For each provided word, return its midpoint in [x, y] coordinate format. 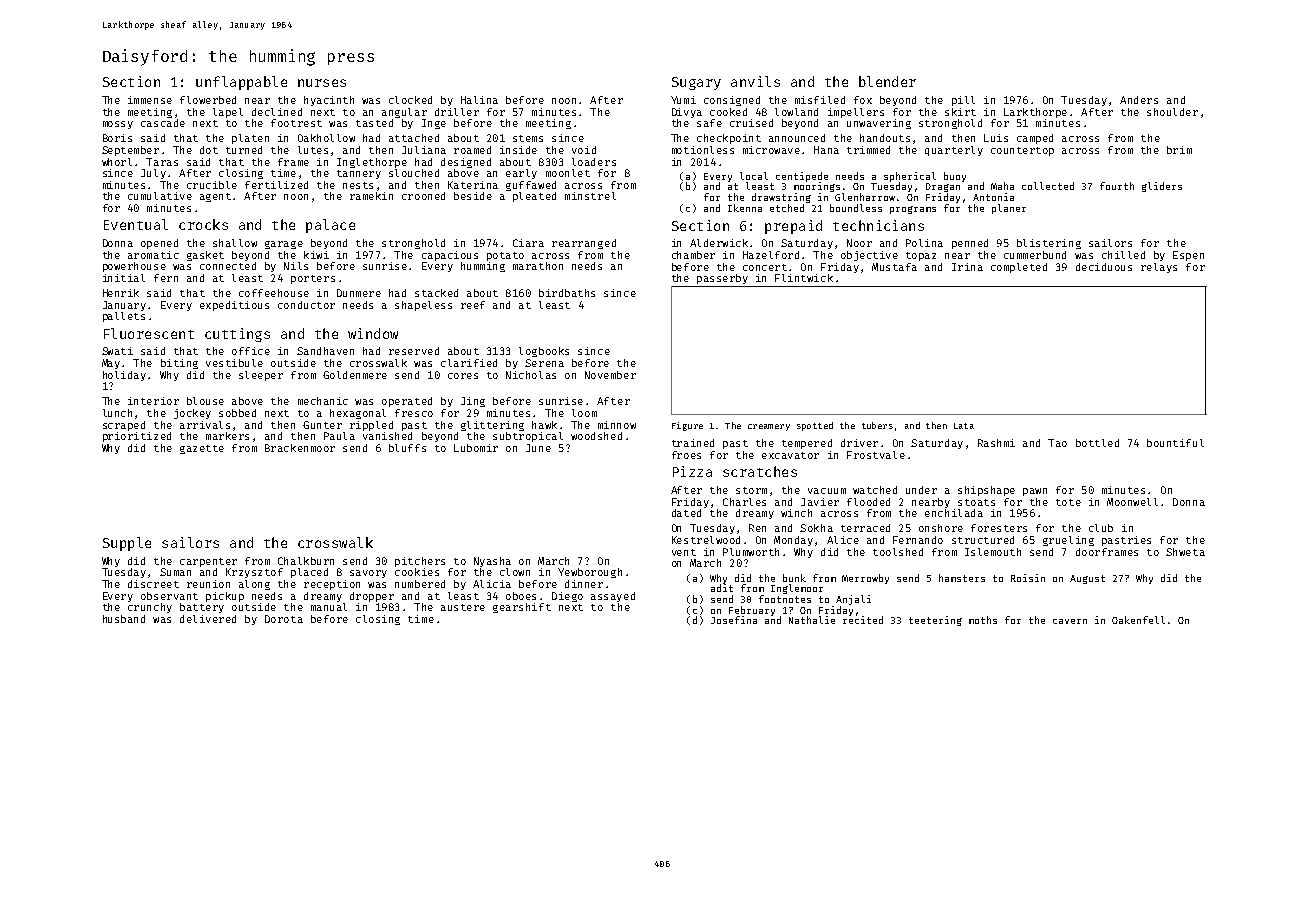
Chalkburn [306, 561]
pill [963, 101]
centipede [802, 177]
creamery [769, 427]
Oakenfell [1138, 620]
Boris [117, 138]
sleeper [261, 376]
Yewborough [590, 573]
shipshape [986, 491]
